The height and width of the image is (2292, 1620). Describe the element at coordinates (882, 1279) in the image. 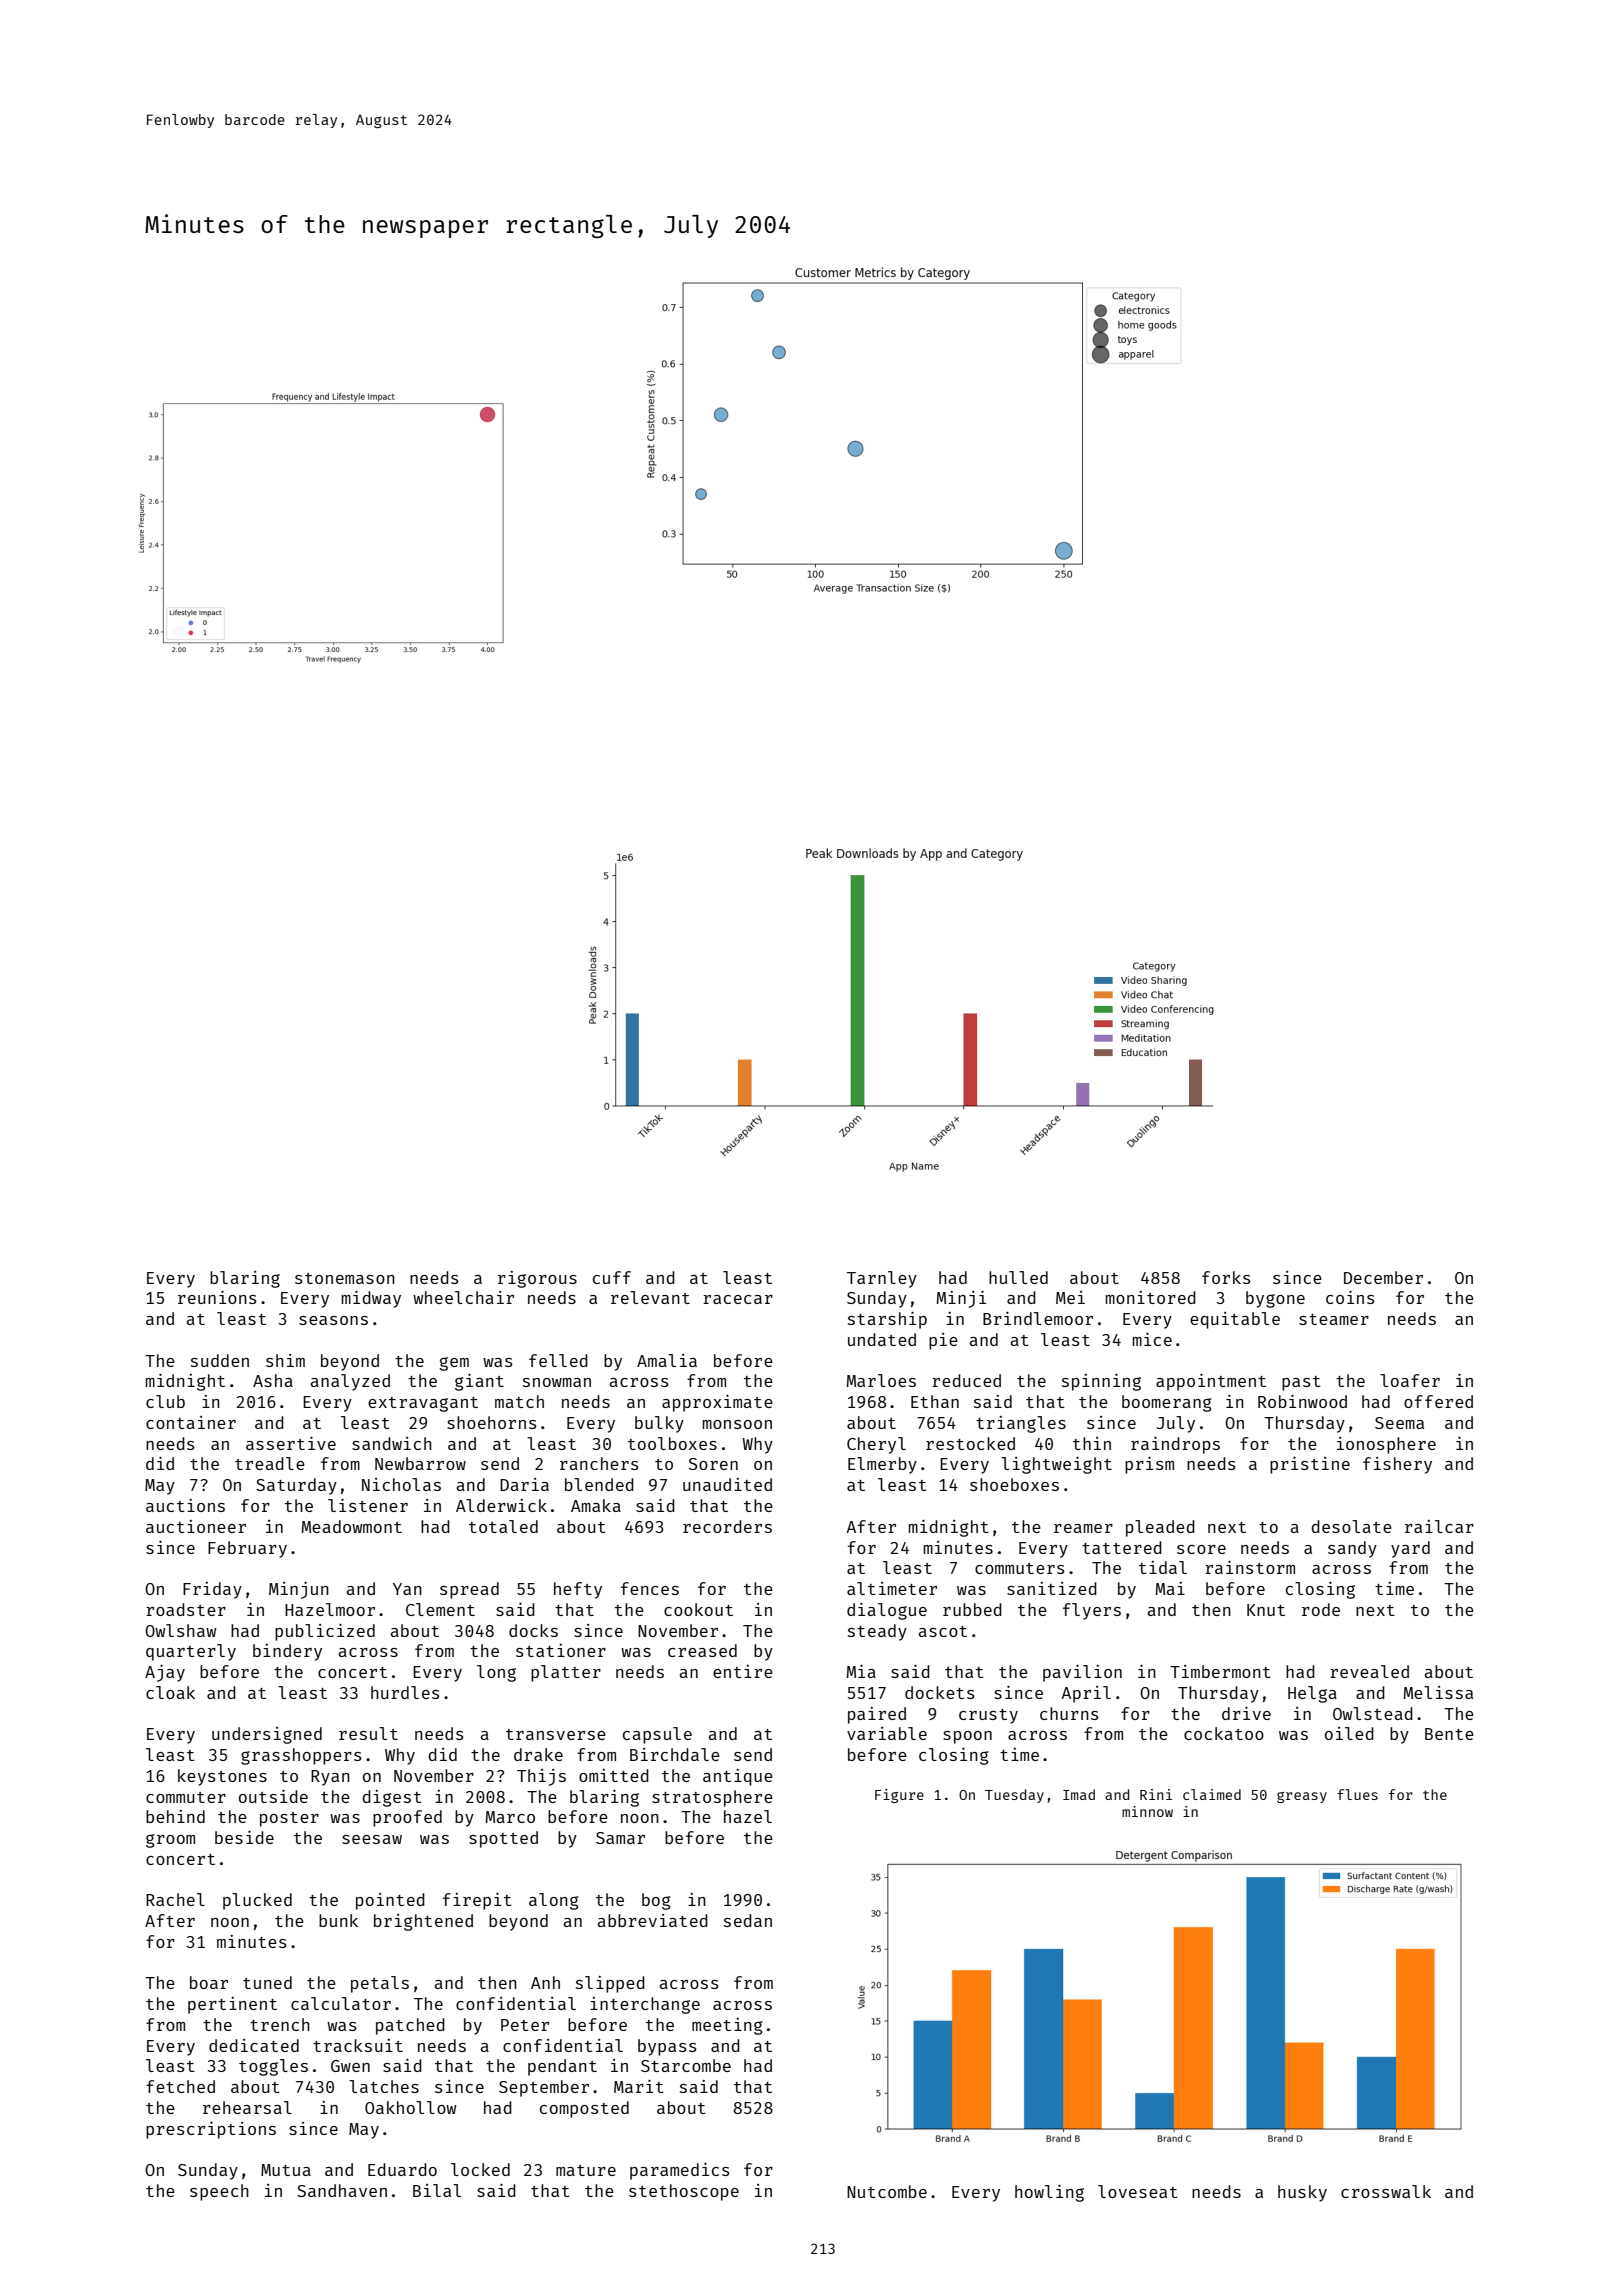

I see `Tarnley` at that location.
